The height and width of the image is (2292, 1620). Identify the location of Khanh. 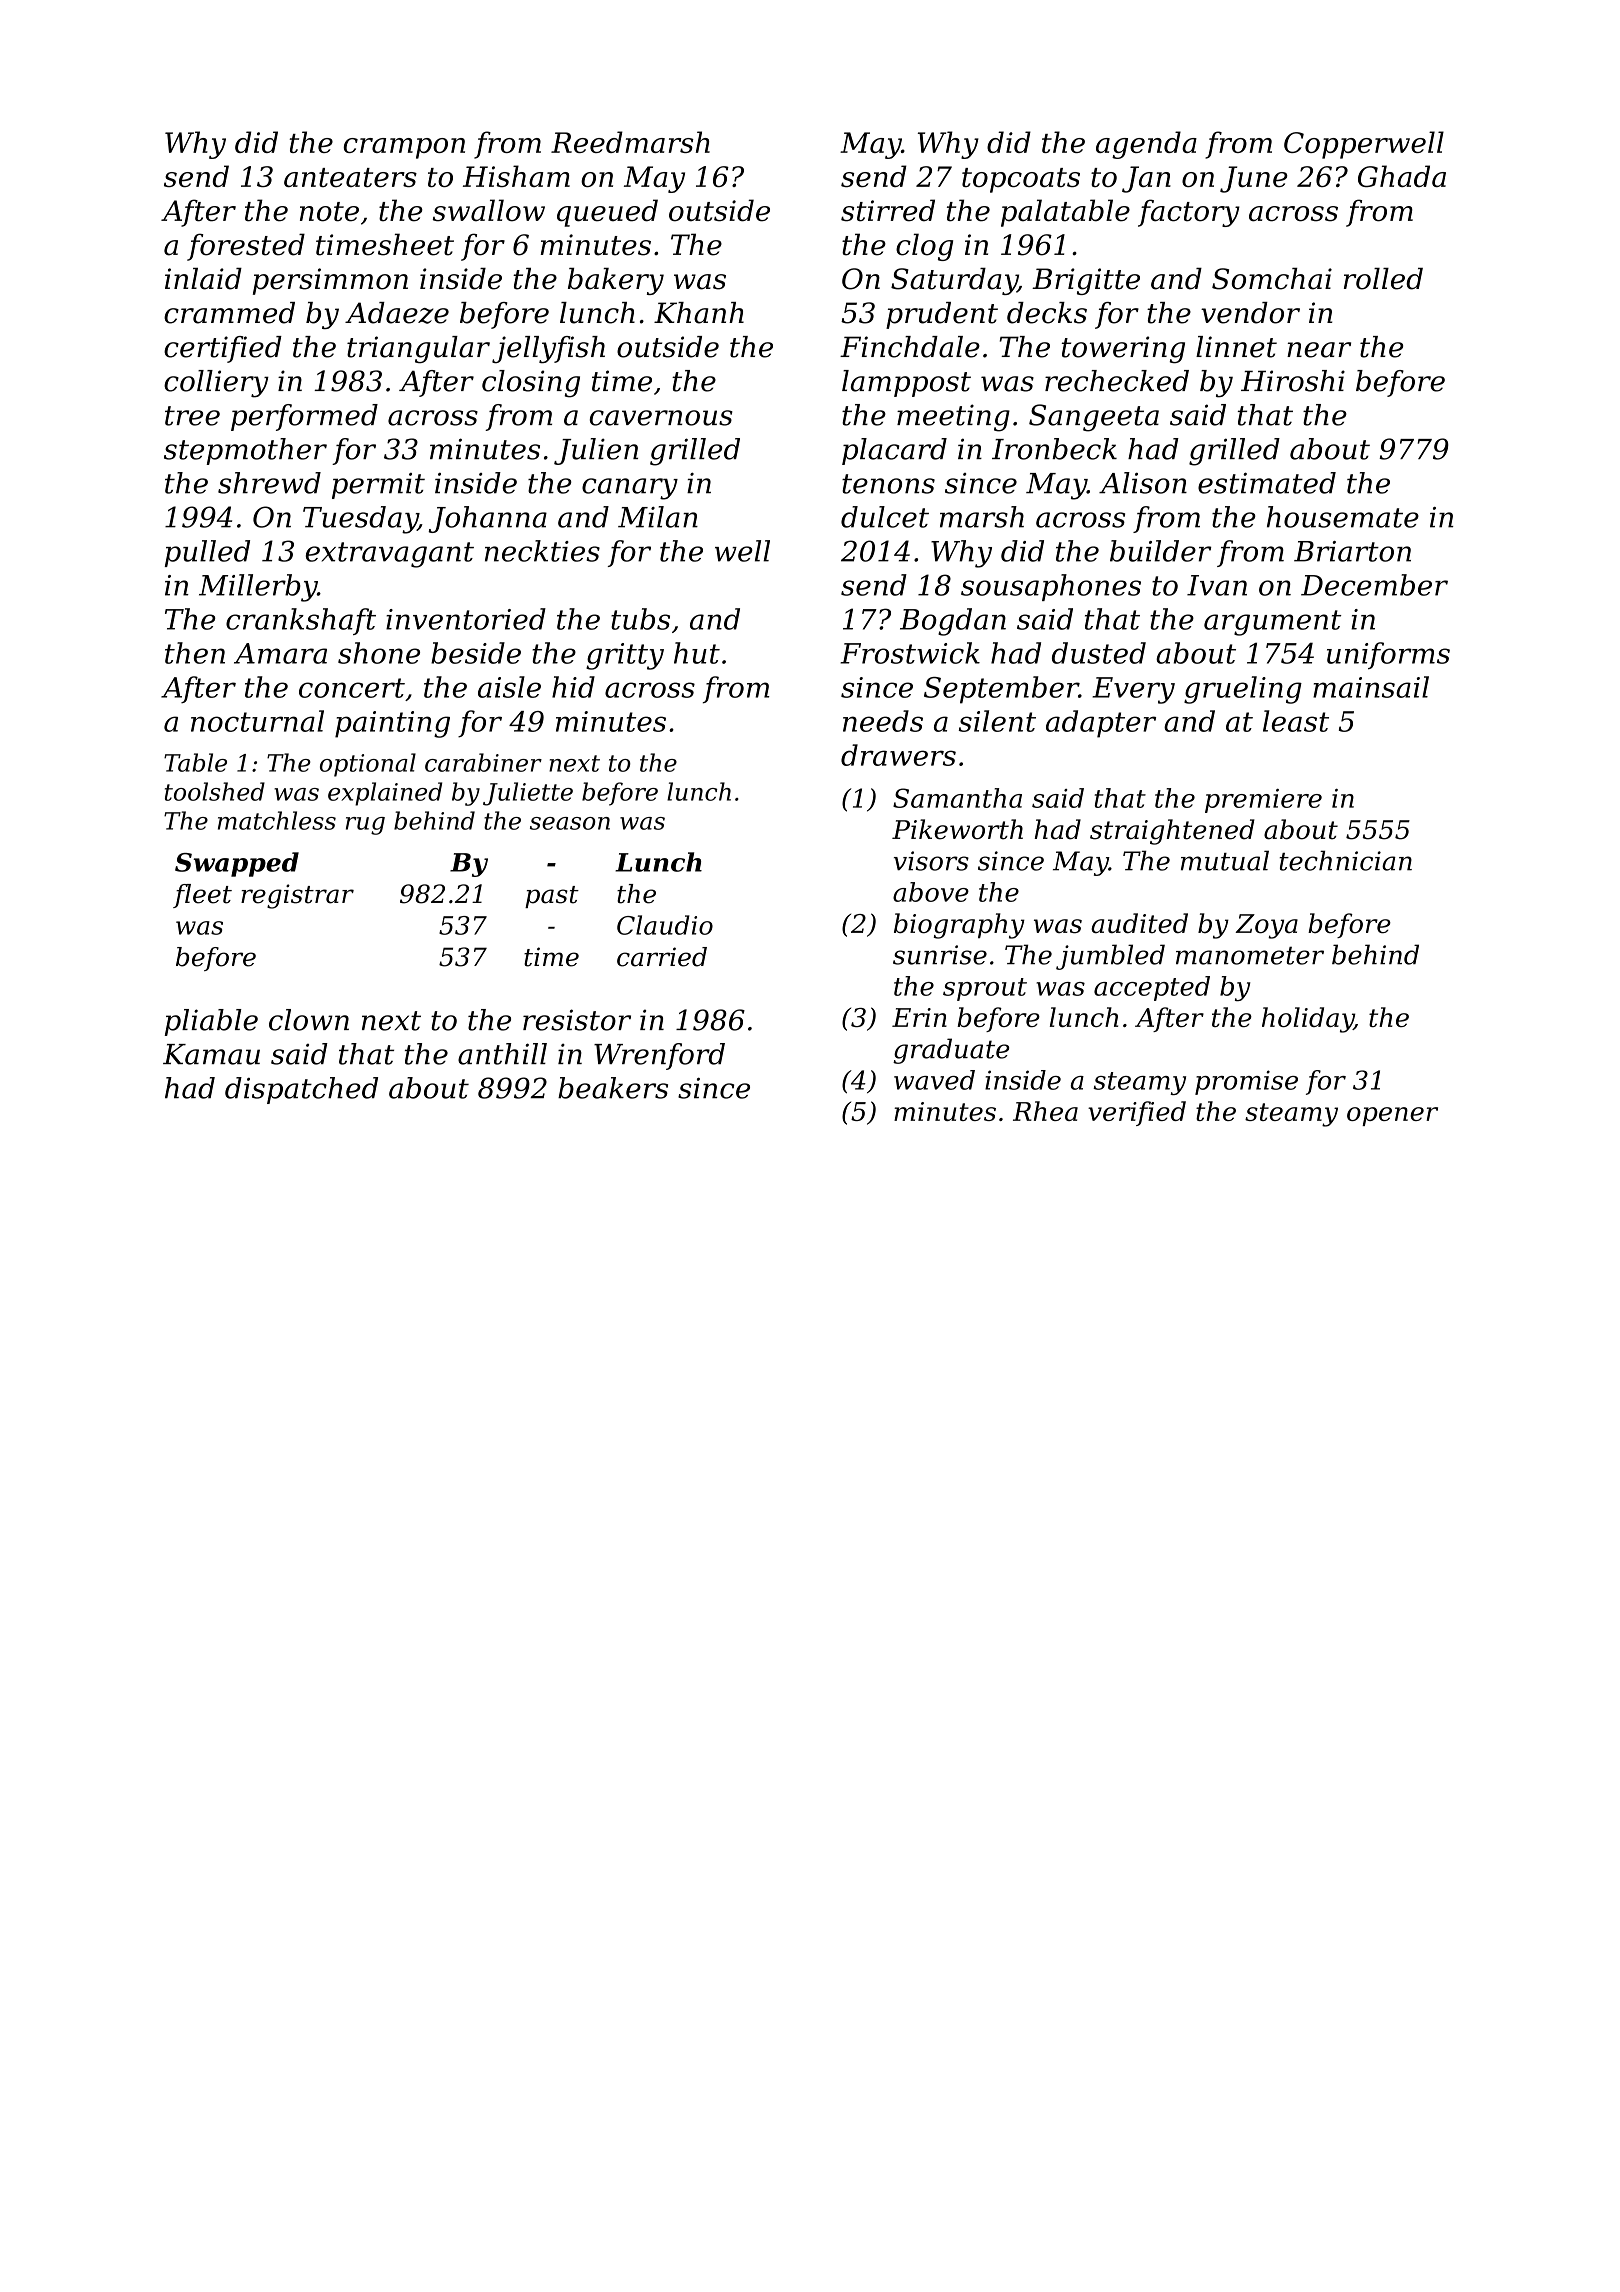
(699, 313).
